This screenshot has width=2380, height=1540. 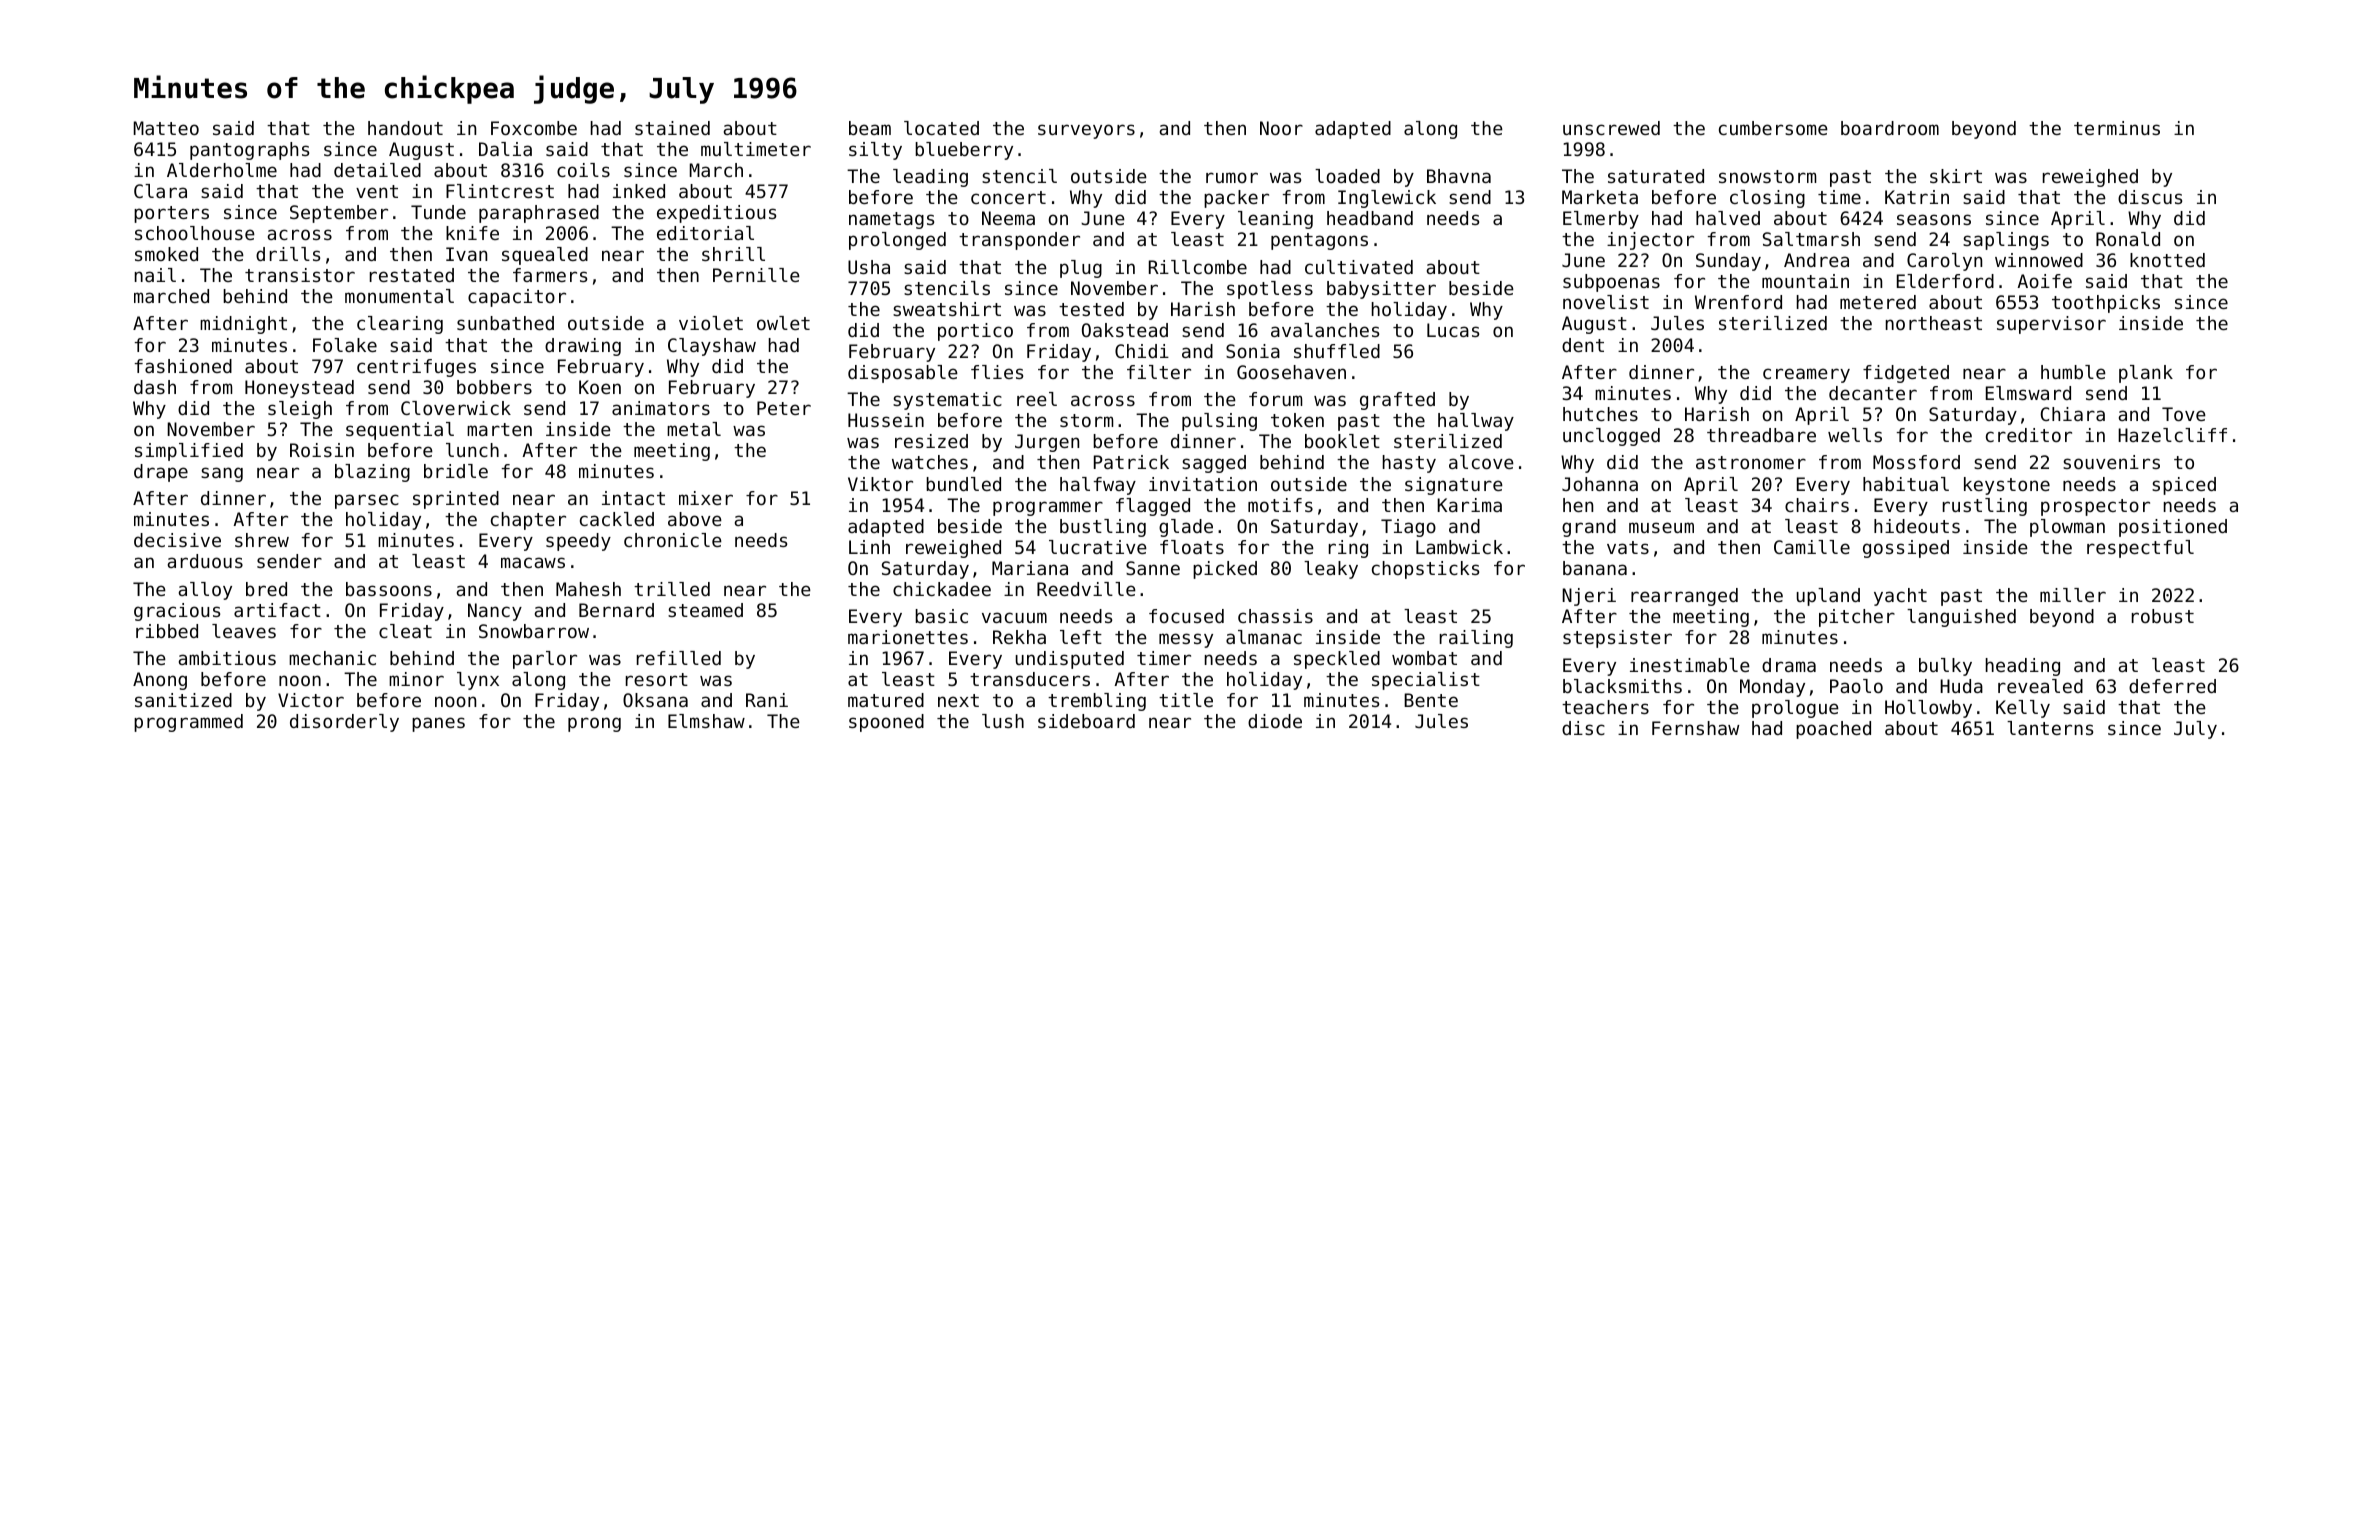 What do you see at coordinates (1934, 219) in the screenshot?
I see `seasons` at bounding box center [1934, 219].
